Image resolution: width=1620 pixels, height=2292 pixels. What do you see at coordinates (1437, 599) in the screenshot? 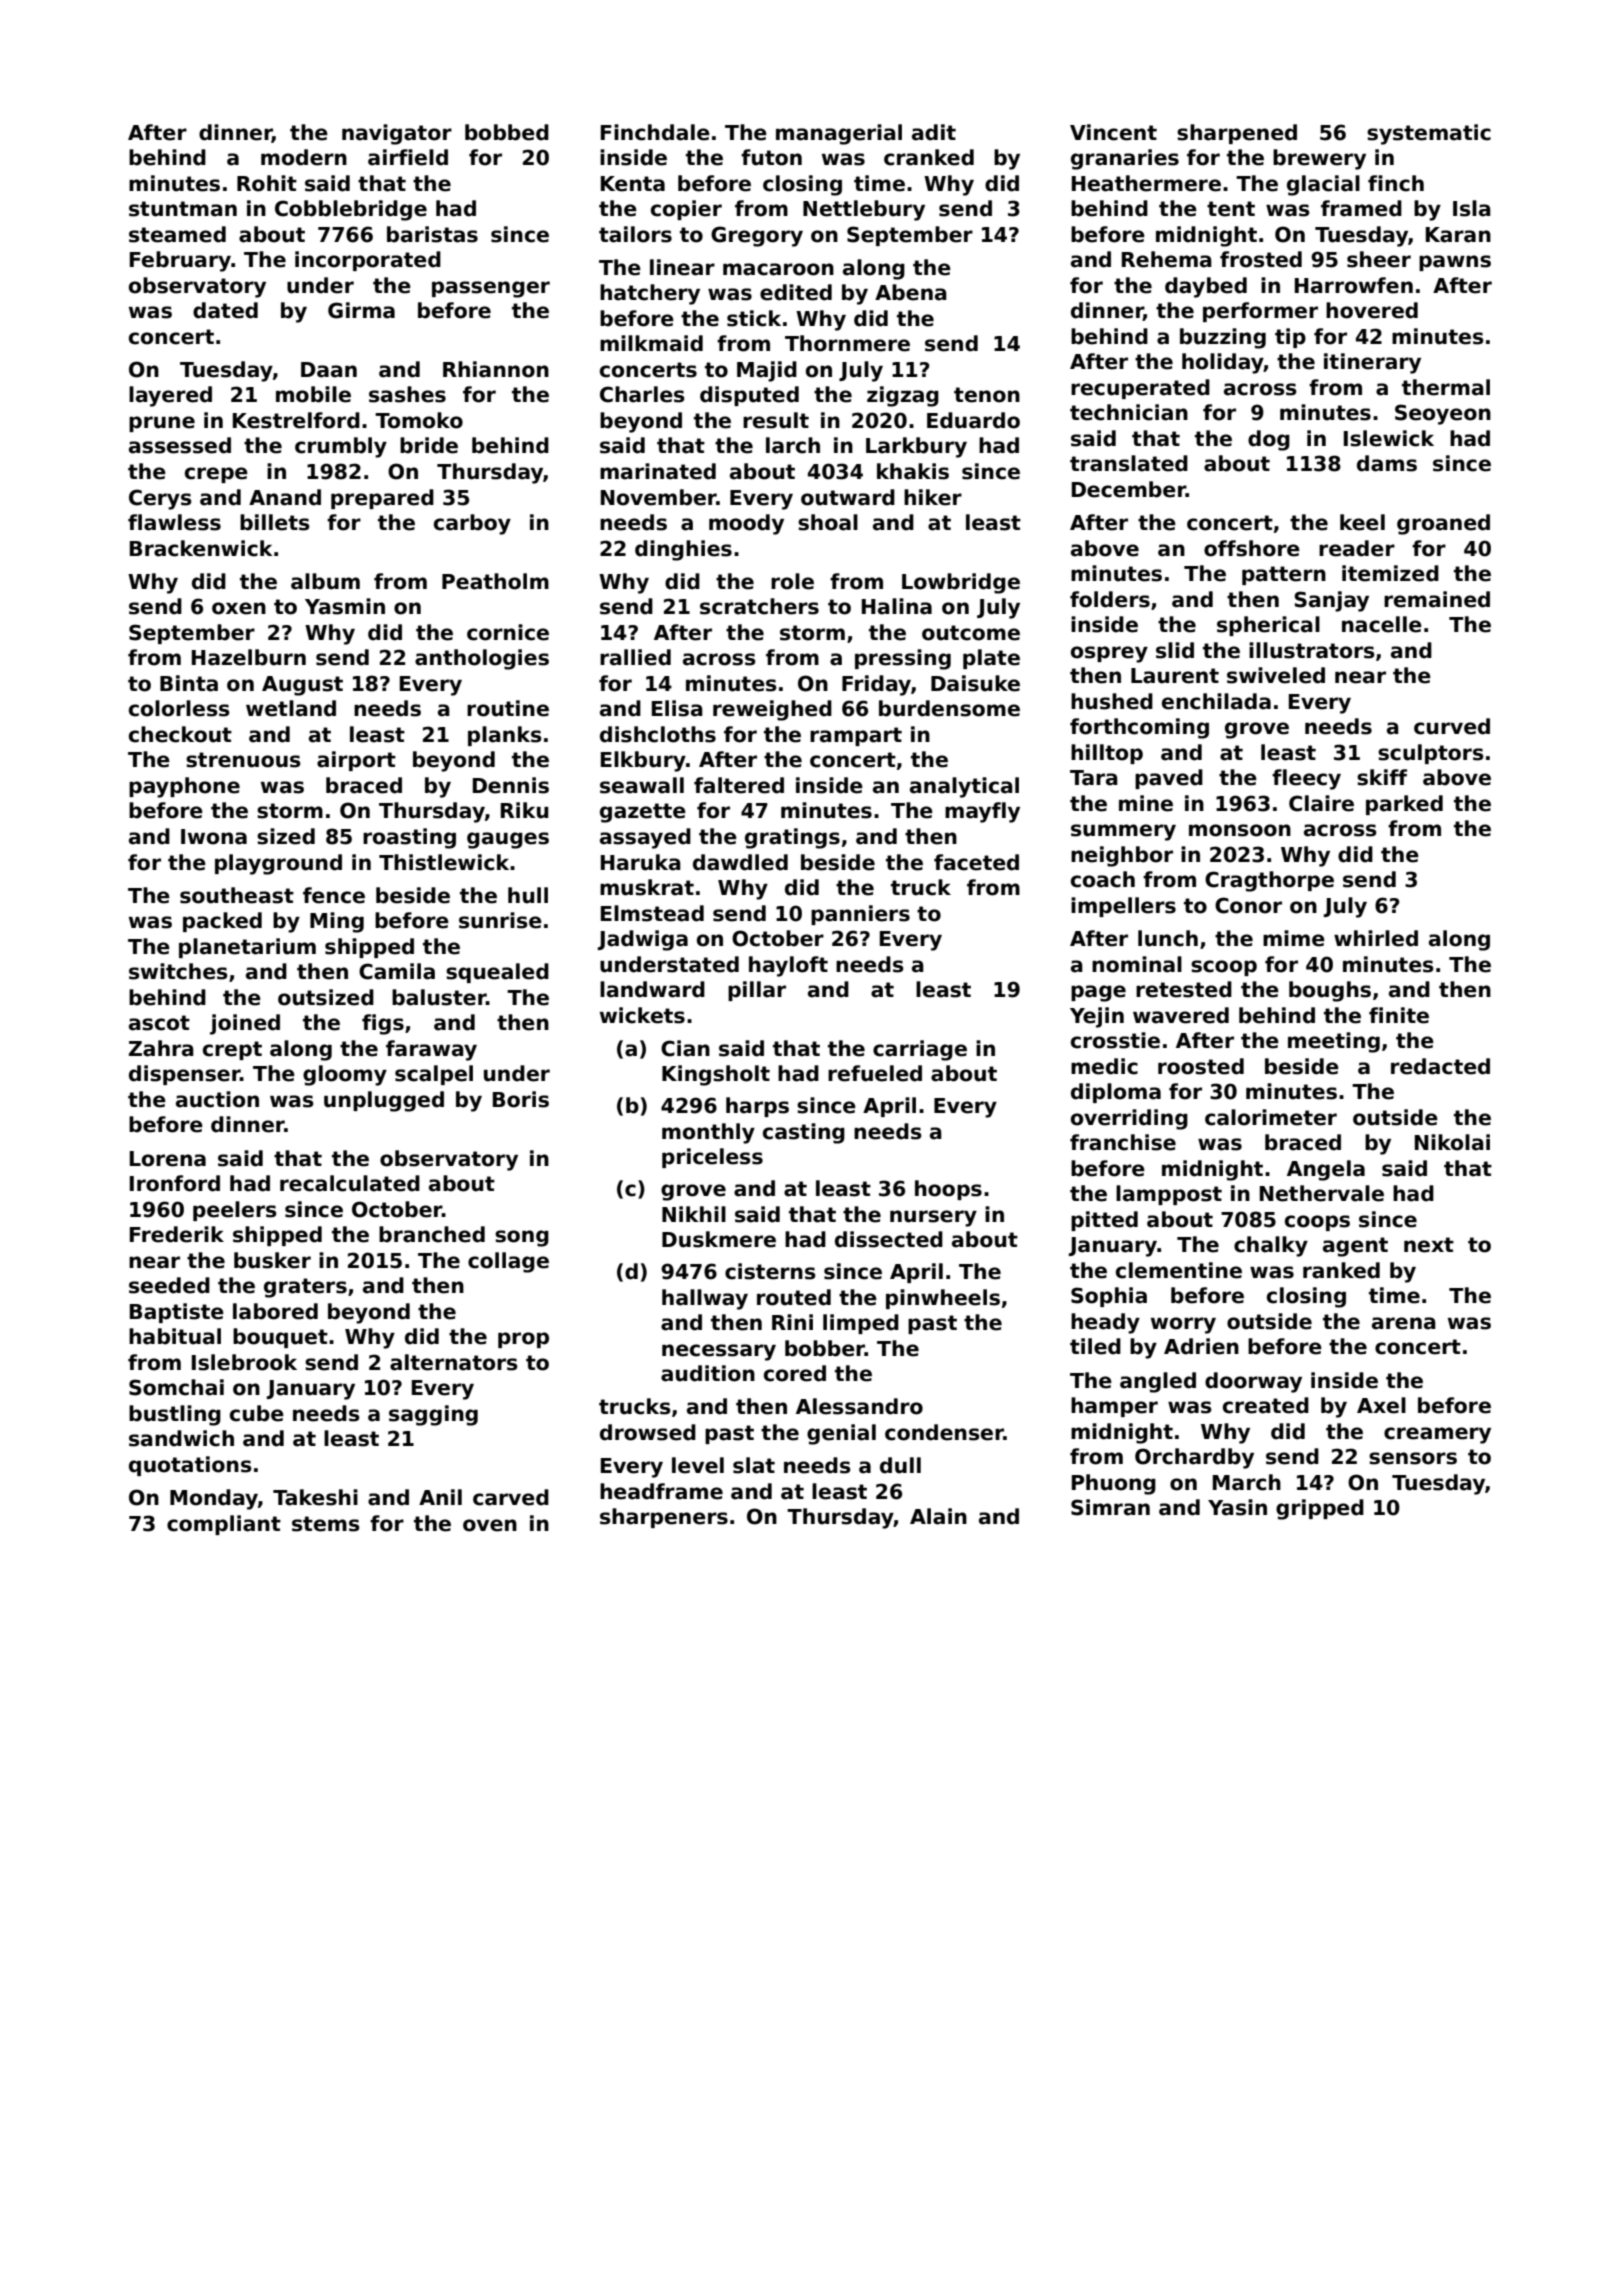
I see `remained` at bounding box center [1437, 599].
